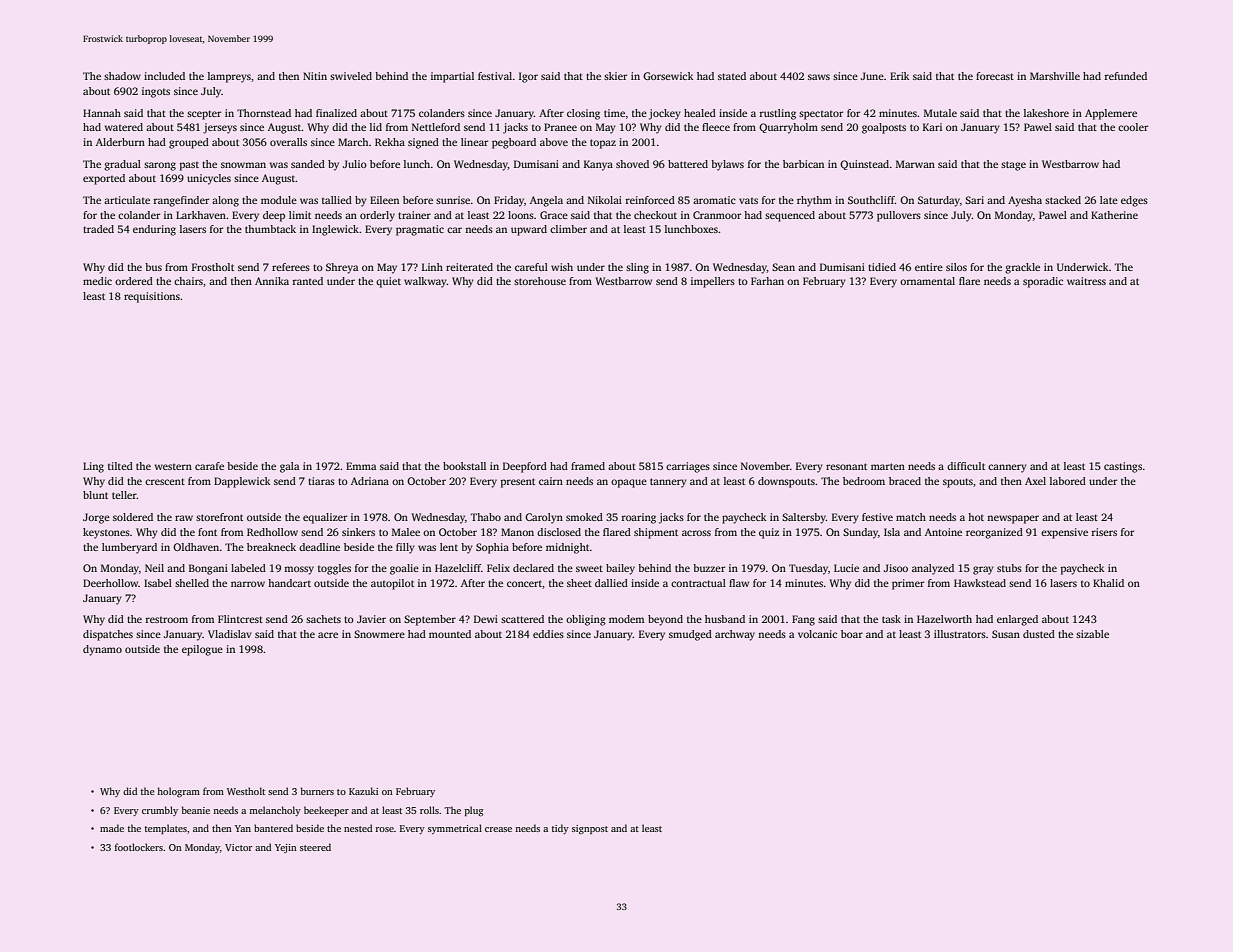 Image resolution: width=1233 pixels, height=952 pixels. Describe the element at coordinates (899, 76) in the screenshot. I see `Erik` at that location.
